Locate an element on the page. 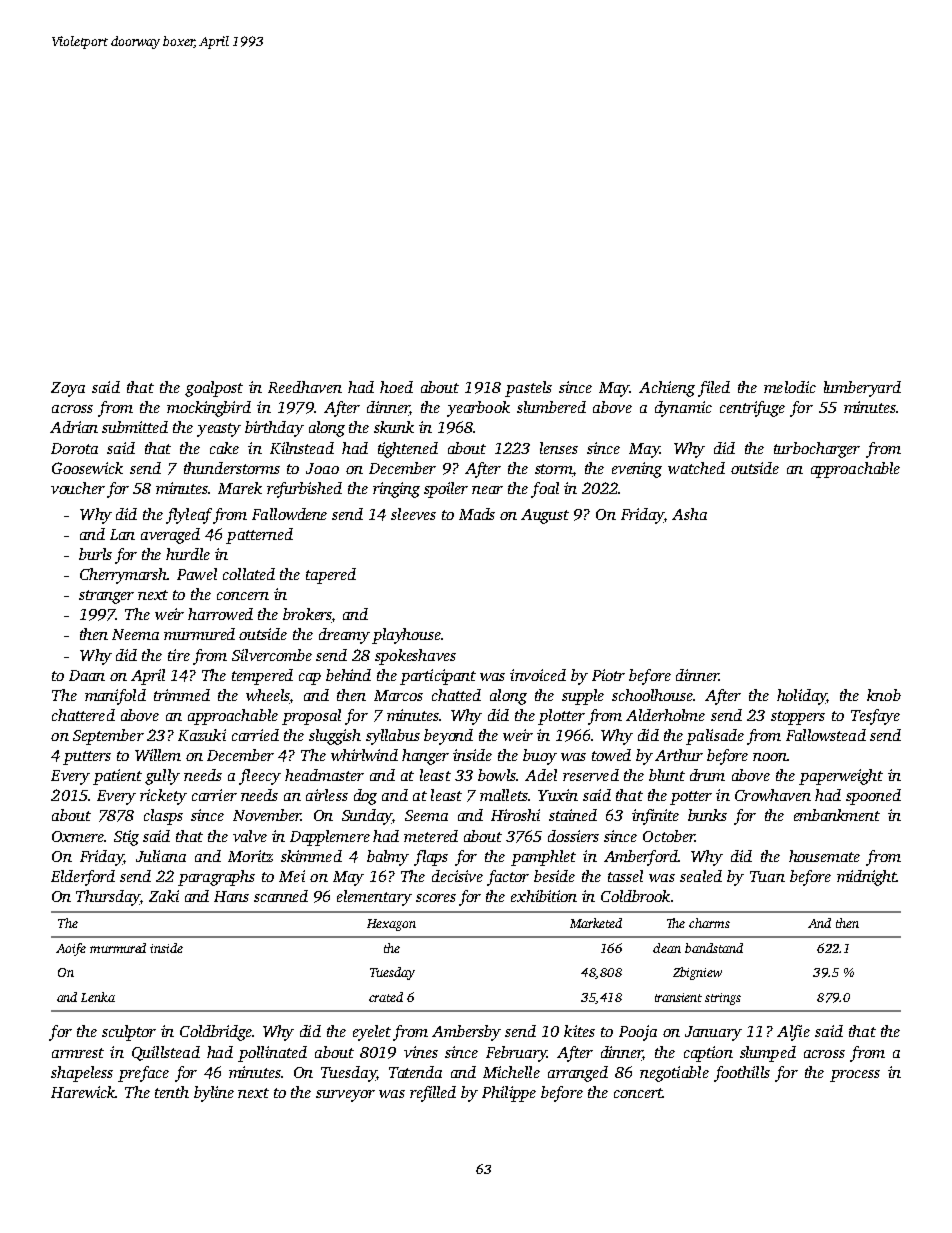  paperweight is located at coordinates (841, 777).
